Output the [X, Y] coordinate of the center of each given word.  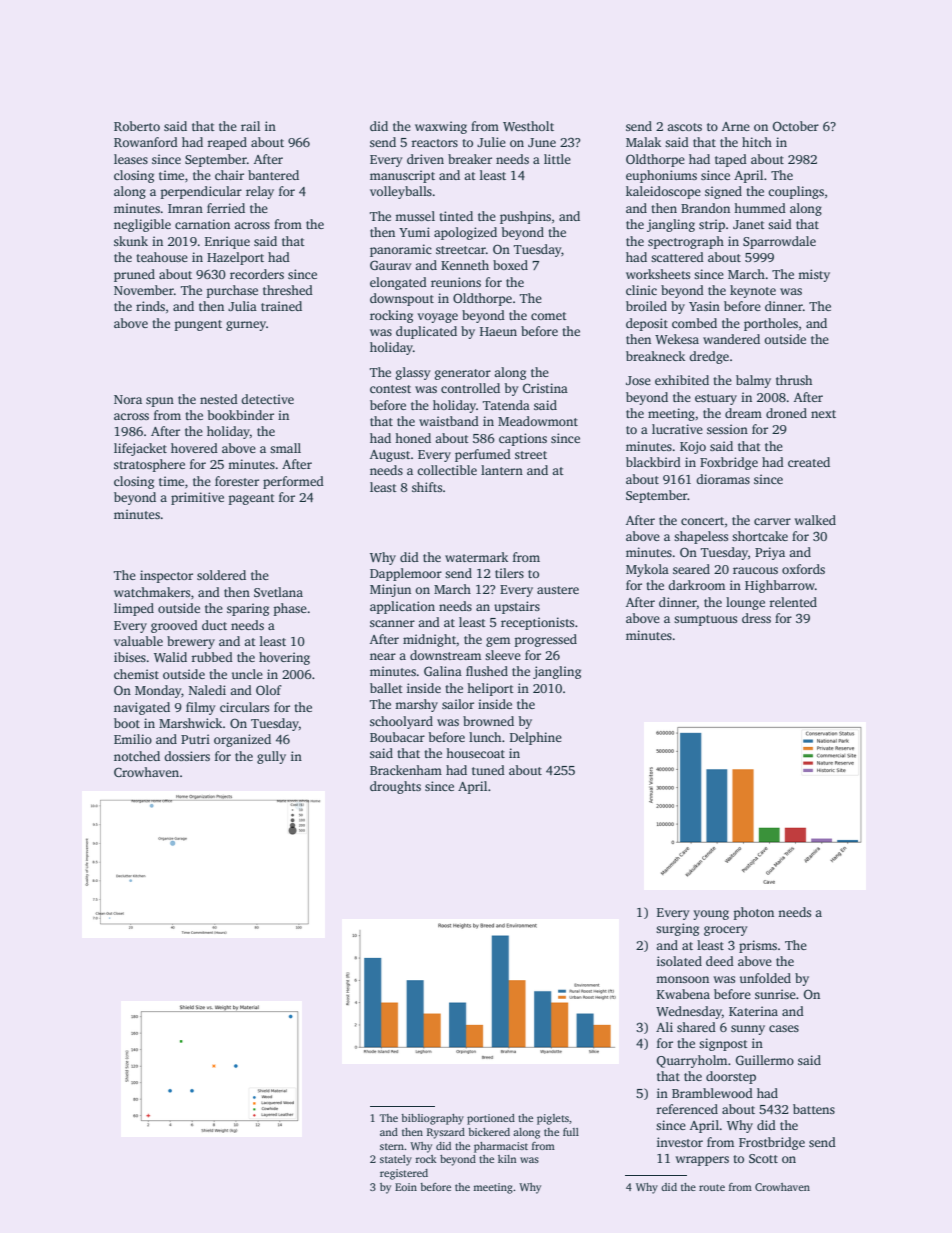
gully [271, 757]
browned [488, 721]
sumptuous [705, 620]
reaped [227, 143]
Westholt [528, 126]
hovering [284, 658]
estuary [716, 399]
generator [463, 374]
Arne [736, 126]
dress [756, 618]
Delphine [536, 738]
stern [392, 1146]
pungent [198, 325]
